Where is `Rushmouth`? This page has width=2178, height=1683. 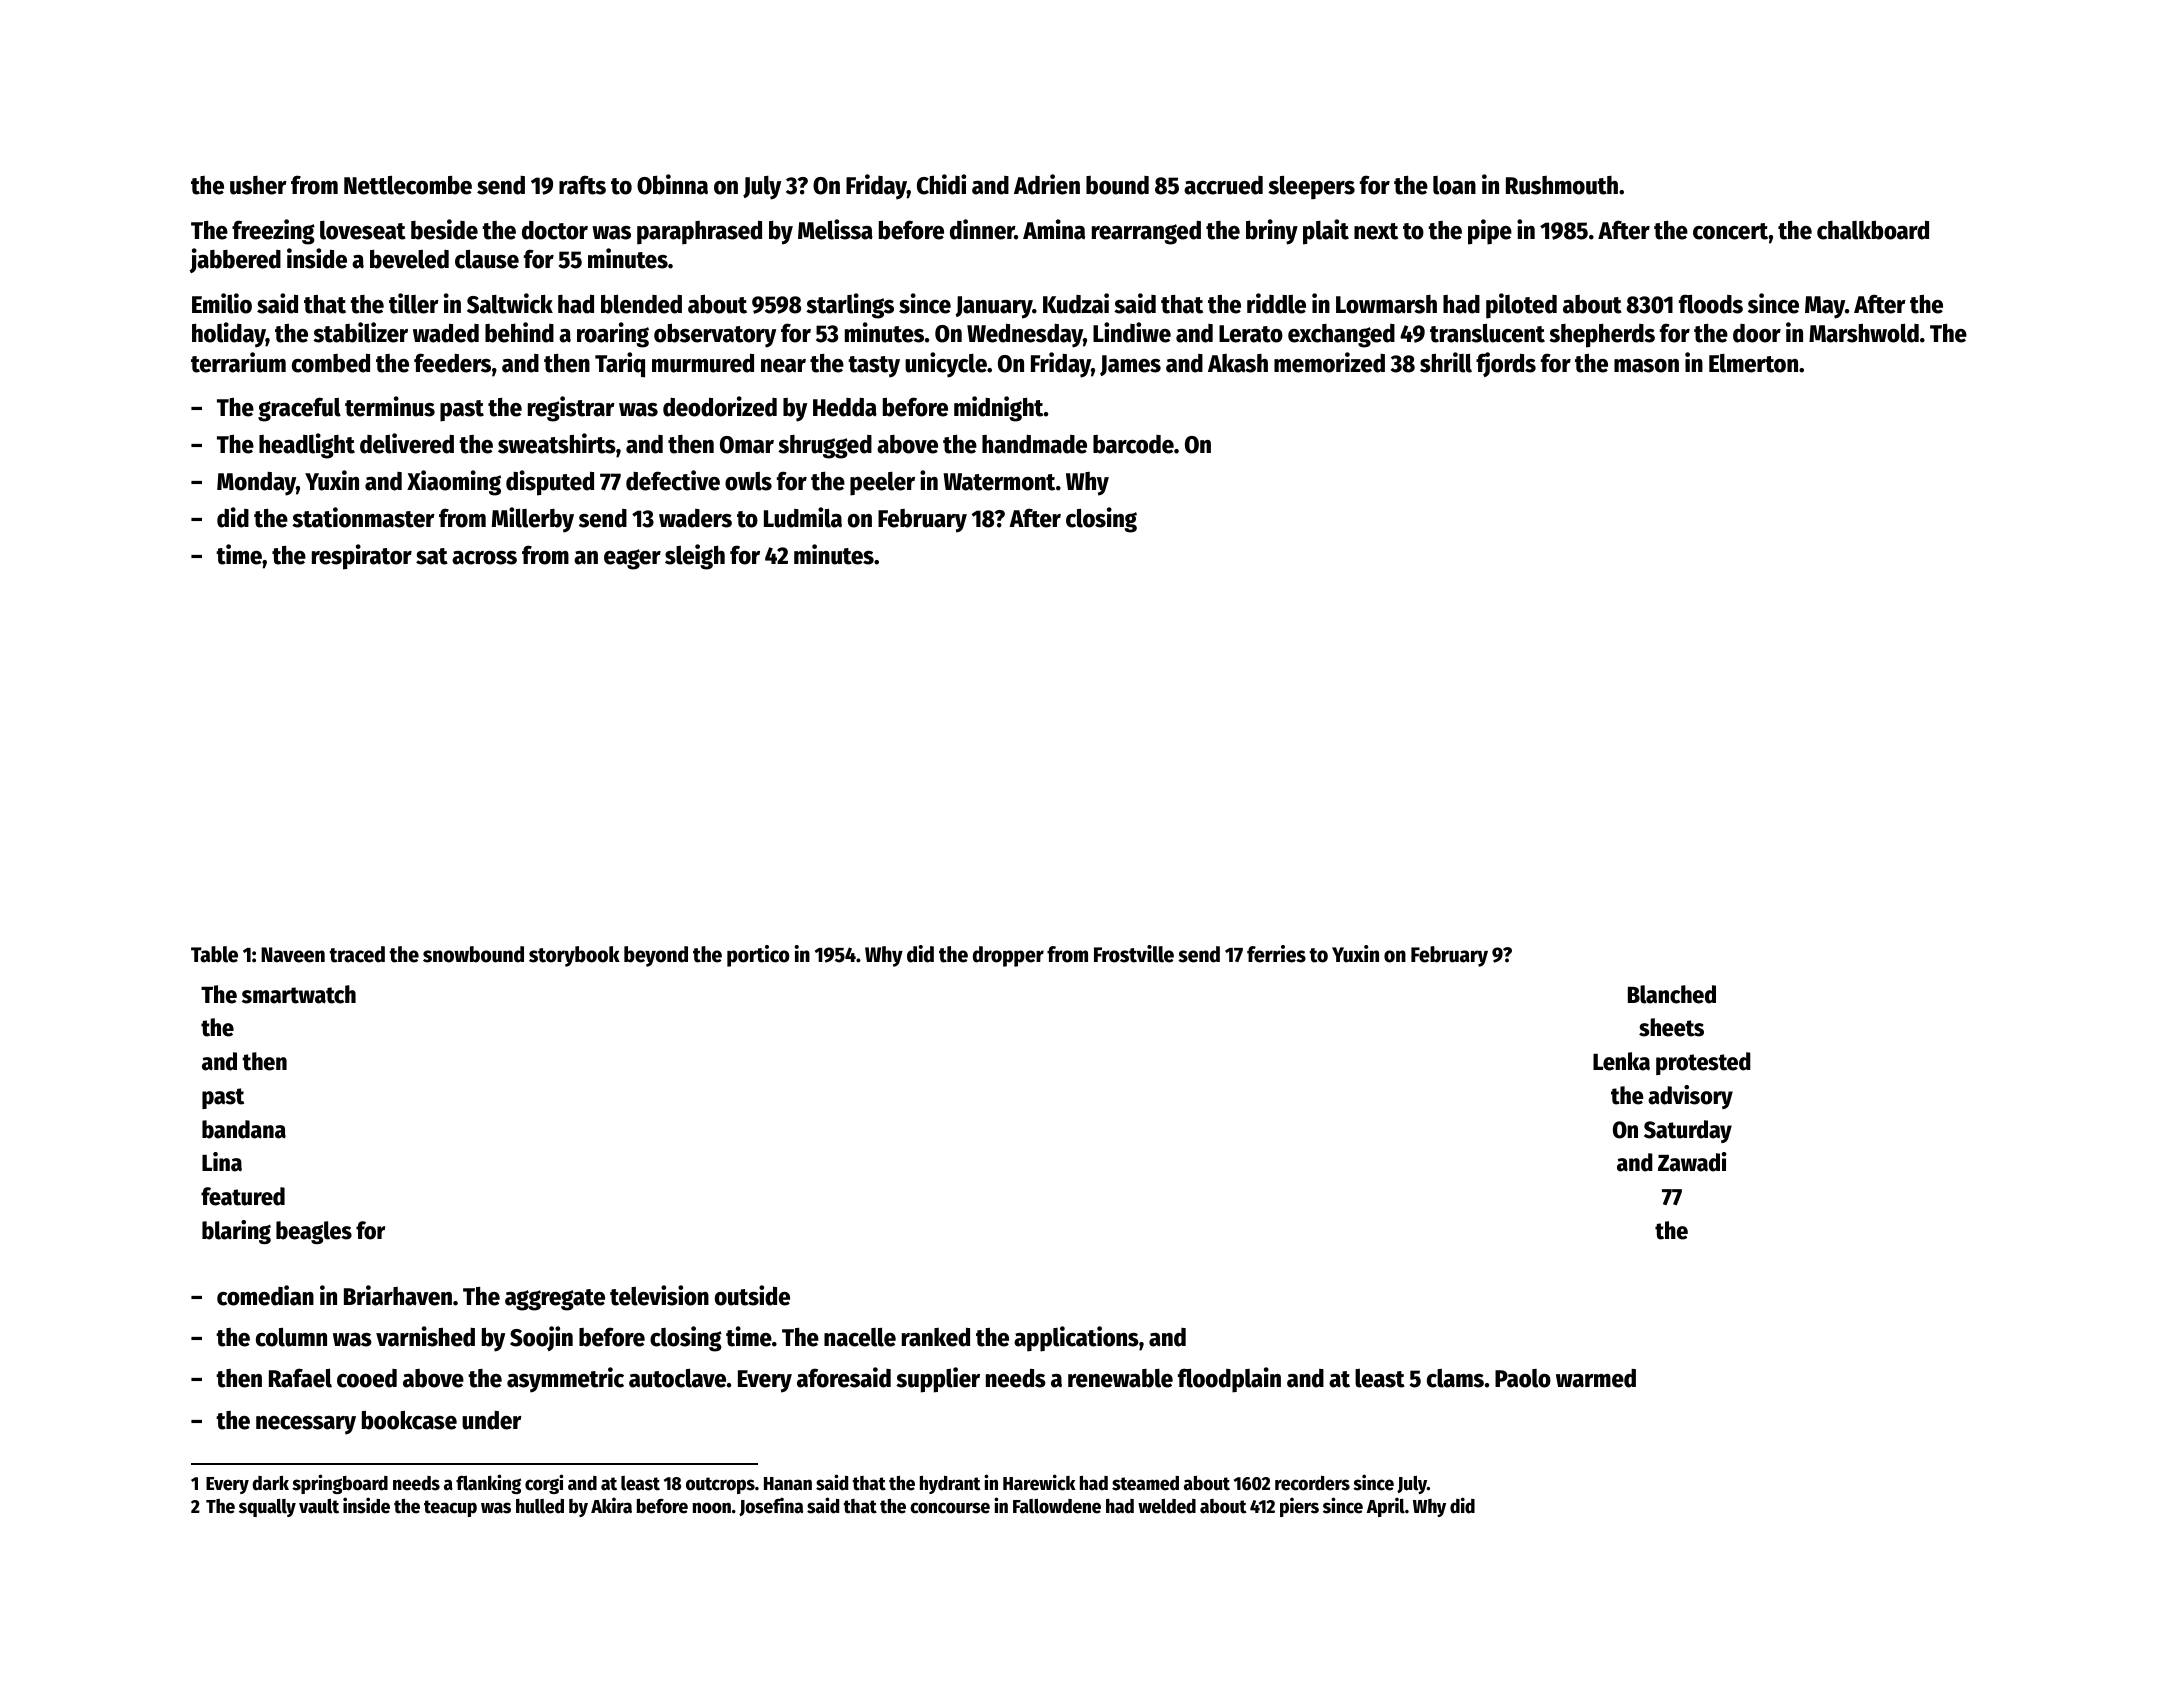
Rushmouth is located at coordinates (1562, 185).
